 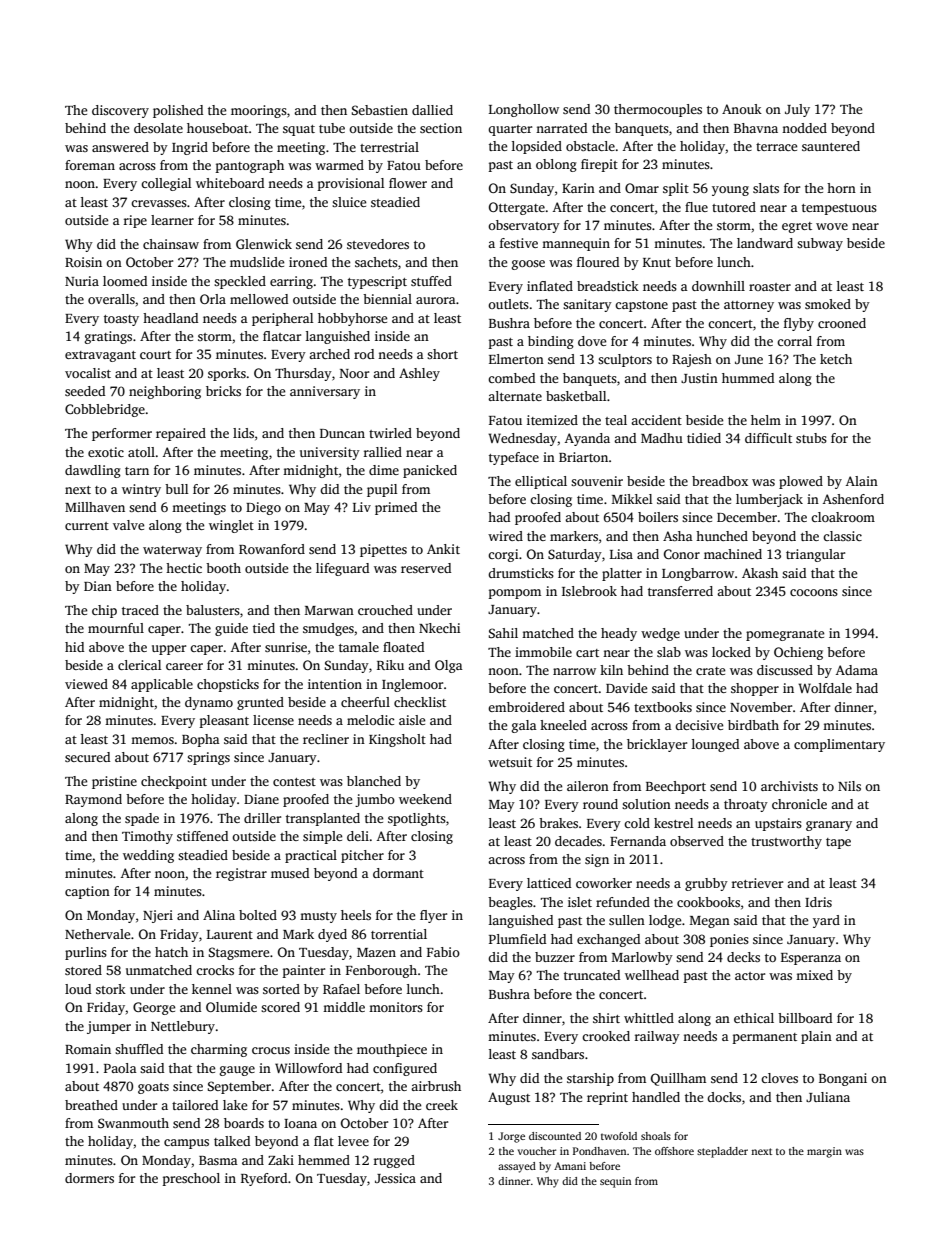 What do you see at coordinates (390, 433) in the screenshot?
I see `twirled` at bounding box center [390, 433].
